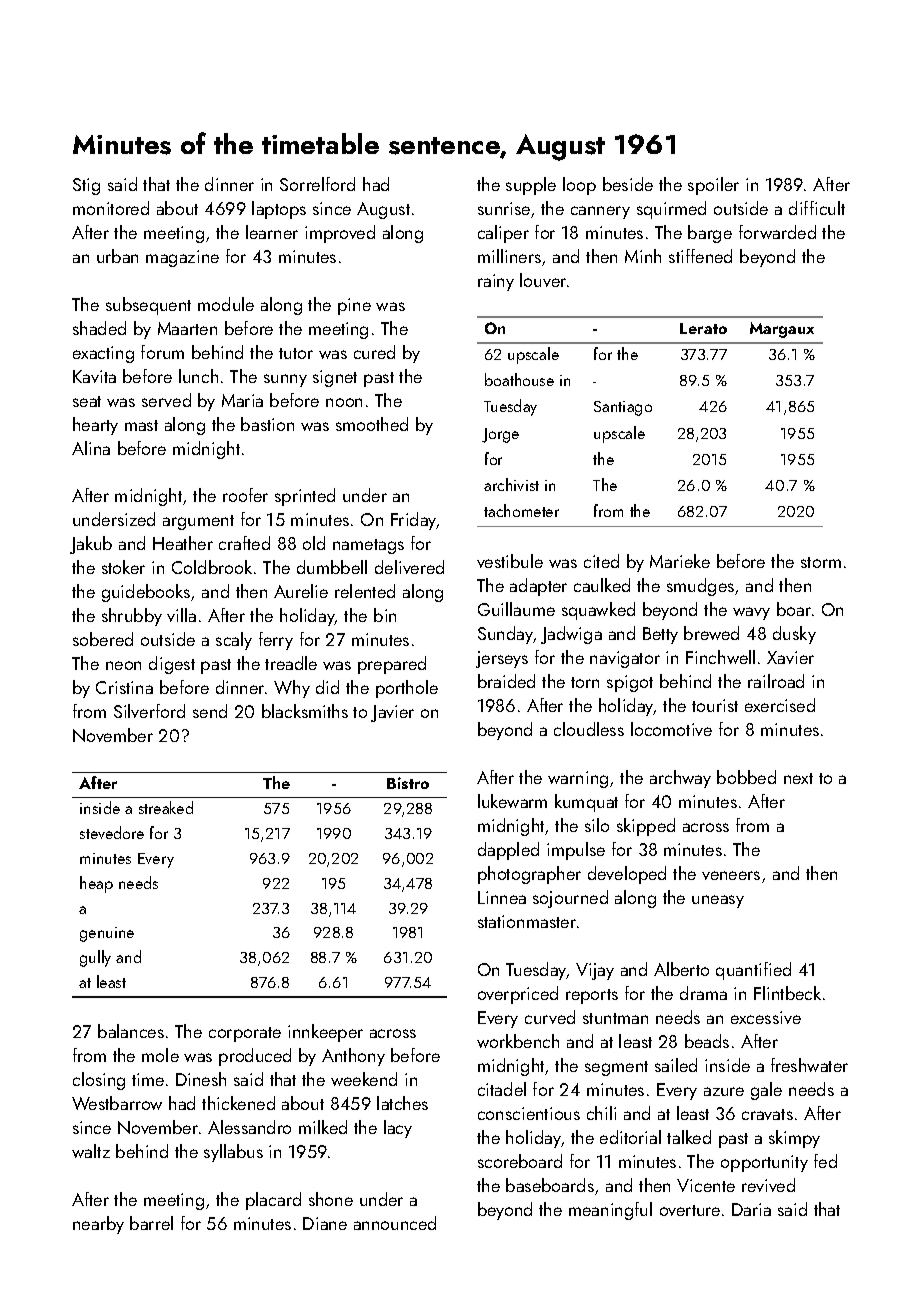 This screenshot has width=924, height=1311. What do you see at coordinates (408, 783) in the screenshot?
I see `Bistro` at bounding box center [408, 783].
